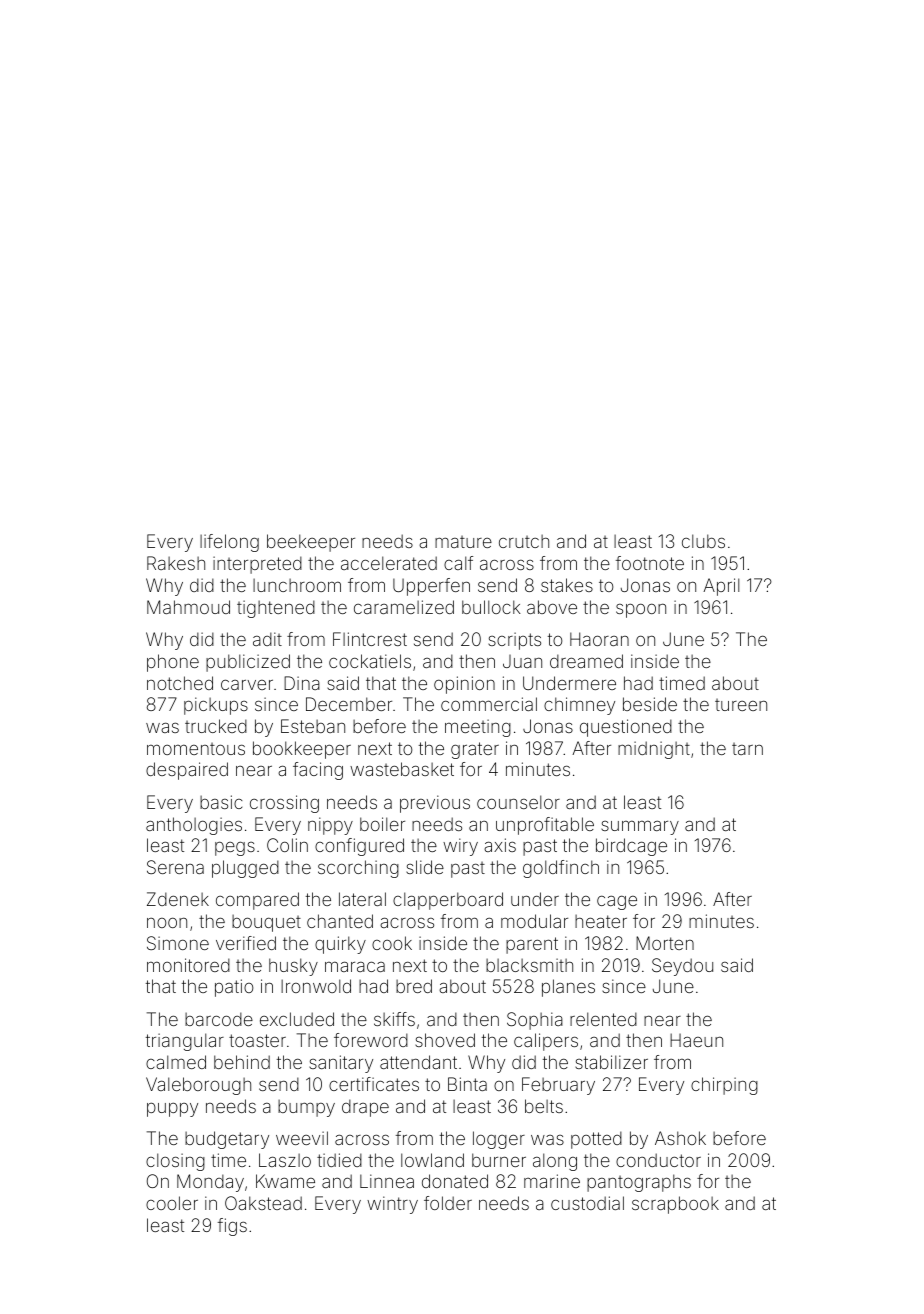 The width and height of the screenshot is (924, 1314). Describe the element at coordinates (374, 1084) in the screenshot. I see `certificates` at that location.
